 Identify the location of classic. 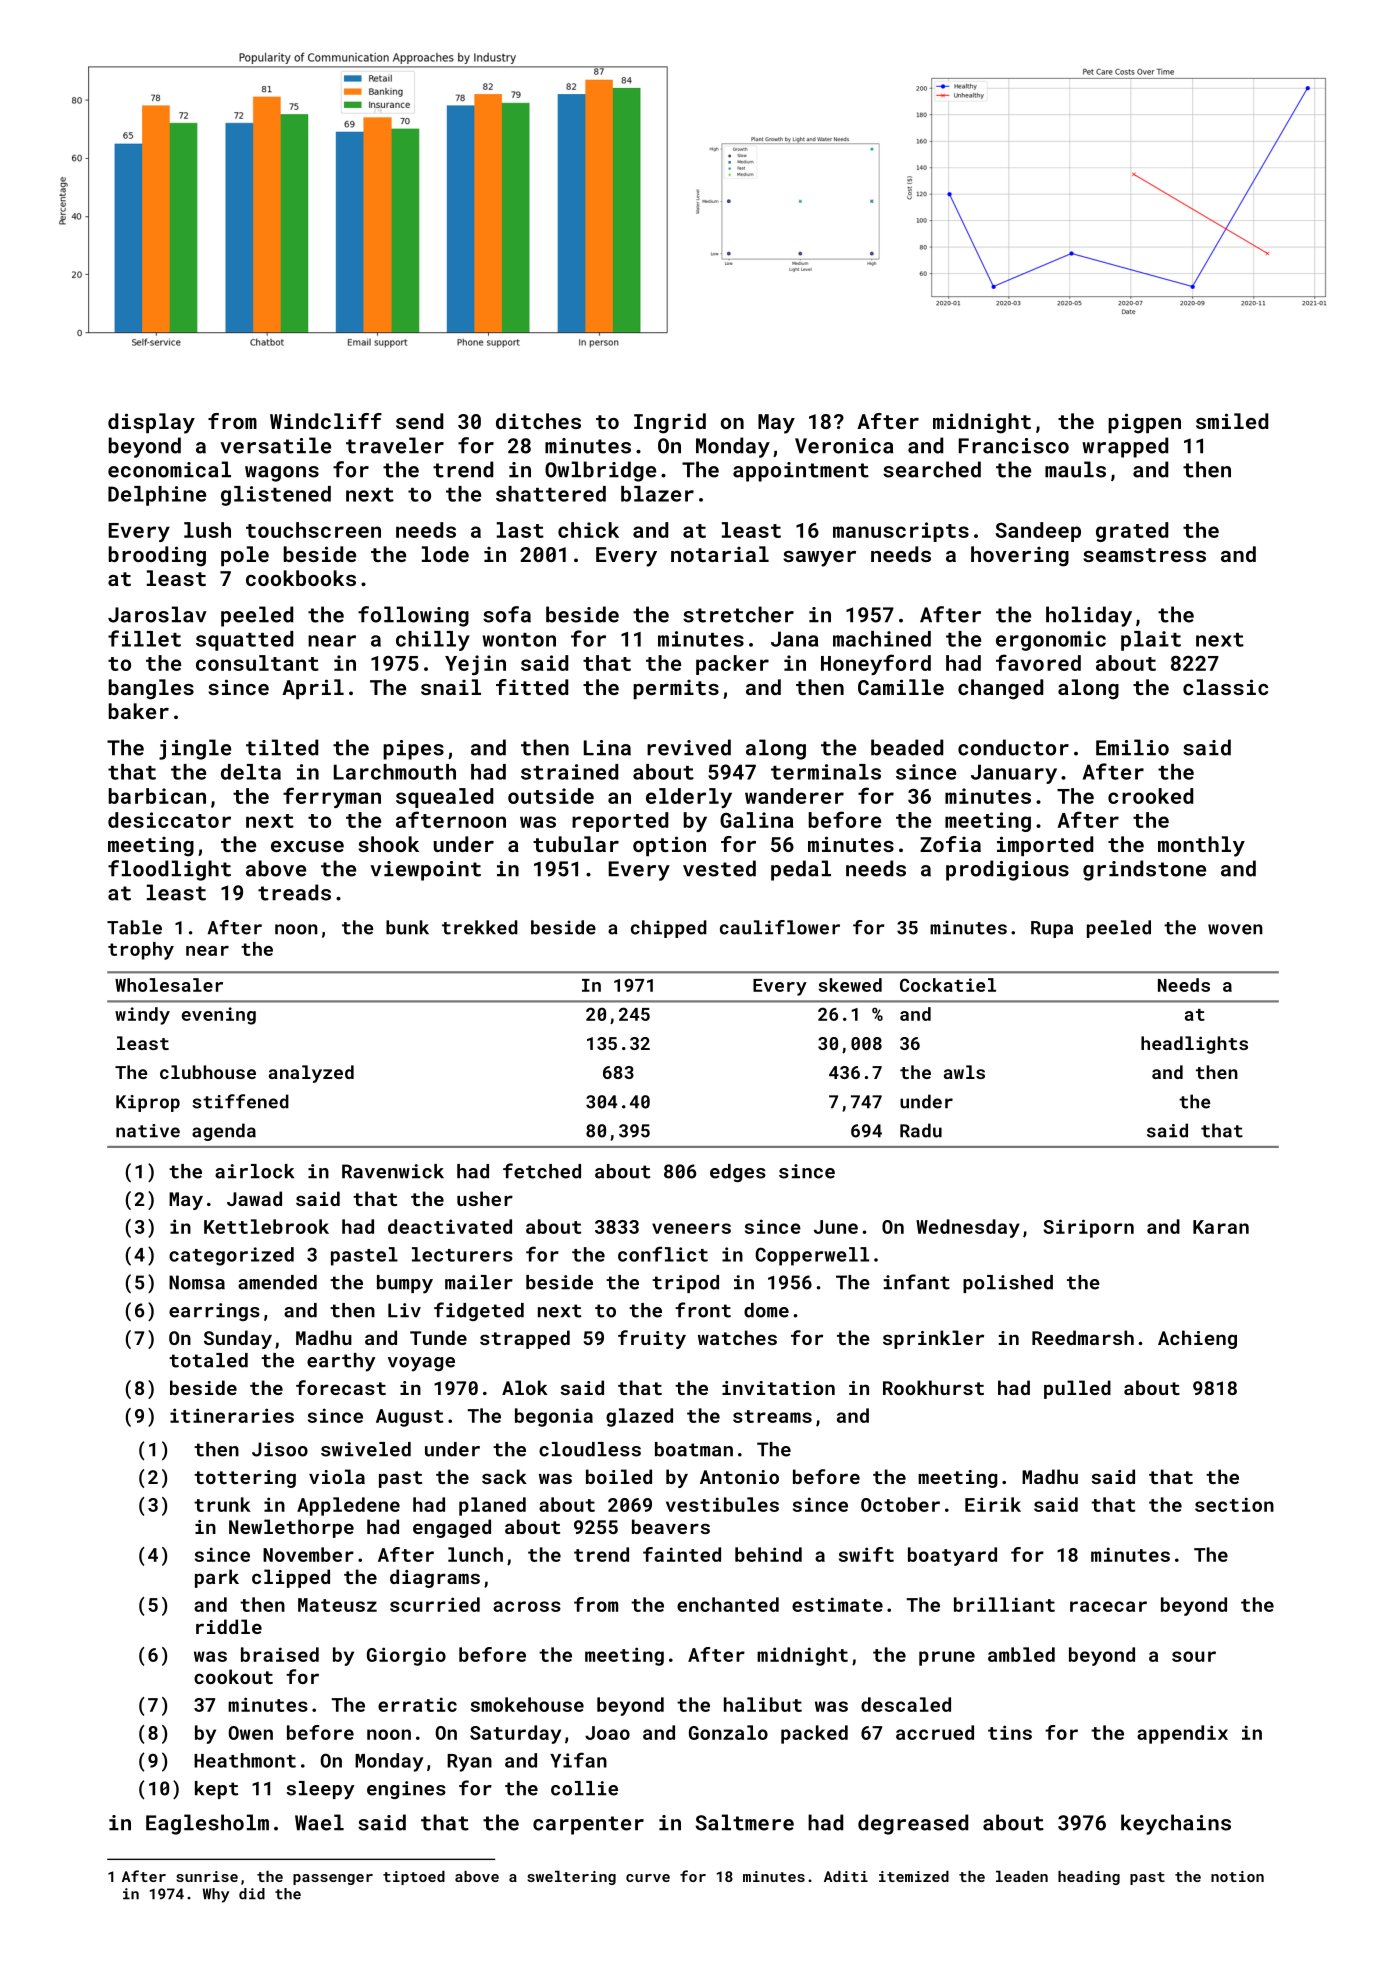
(1225, 687).
